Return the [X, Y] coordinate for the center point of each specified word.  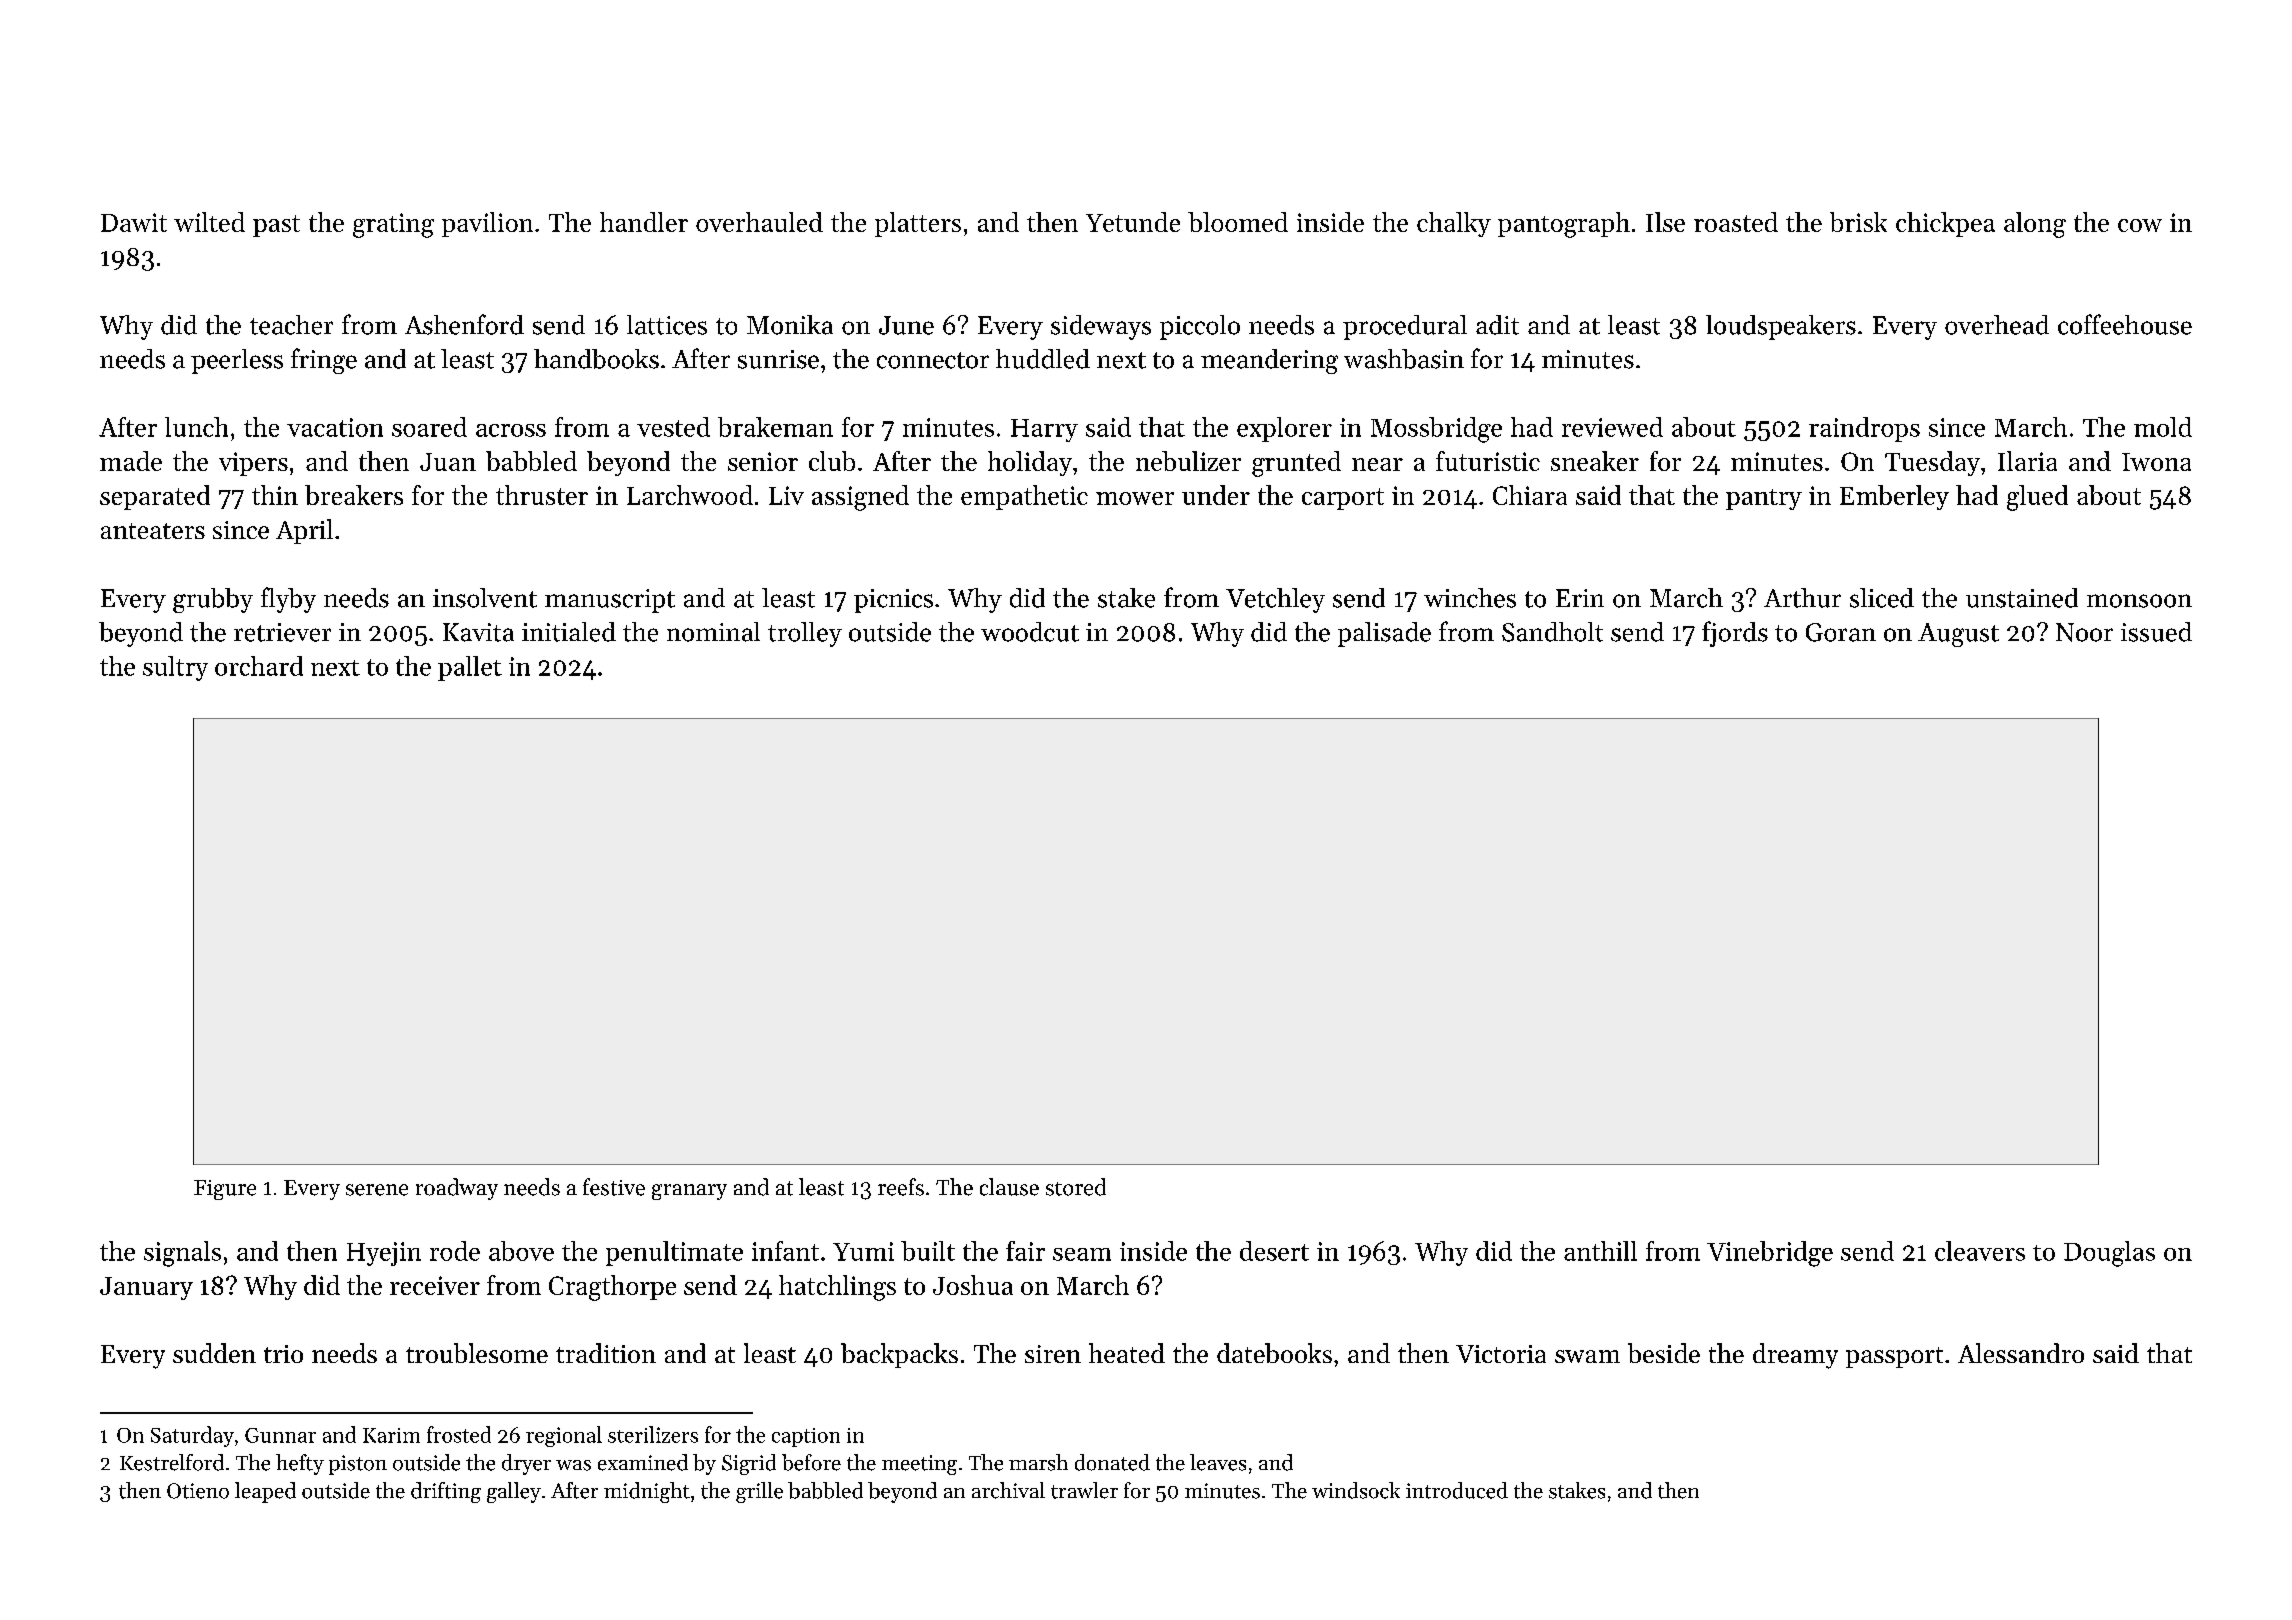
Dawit [134, 222]
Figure [225, 1190]
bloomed [1238, 222]
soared [429, 427]
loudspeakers [1781, 327]
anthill [1600, 1251]
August [1958, 635]
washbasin [1404, 359]
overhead [1997, 325]
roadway [457, 1189]
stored [1076, 1187]
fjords [1735, 634]
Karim [391, 1435]
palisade [1384, 634]
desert [1274, 1251]
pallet [470, 668]
